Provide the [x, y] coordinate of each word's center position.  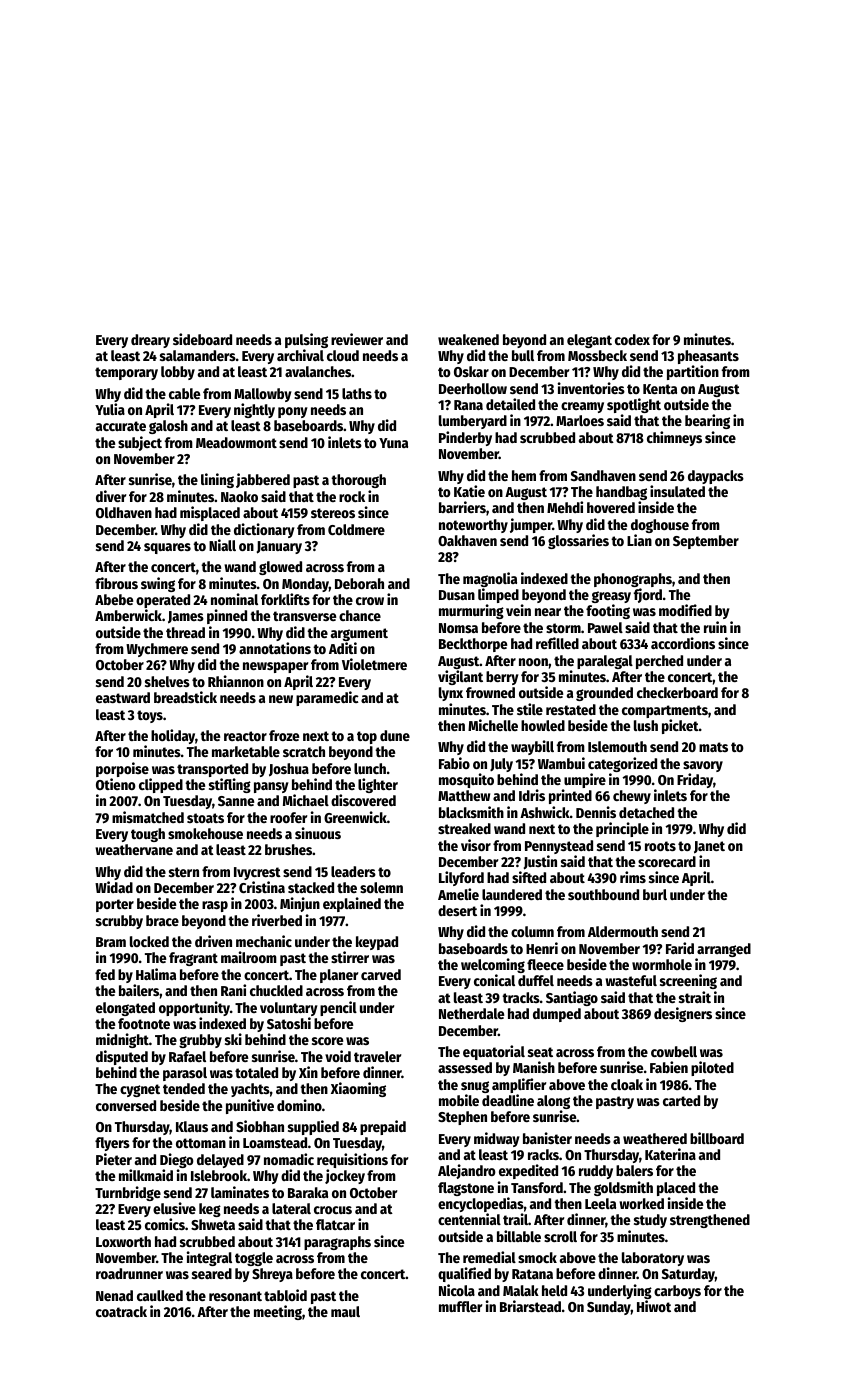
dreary [150, 341]
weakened [468, 339]
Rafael [187, 1056]
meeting [278, 1312]
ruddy [596, 1172]
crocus [333, 1210]
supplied [313, 1127]
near [548, 612]
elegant [589, 341]
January [279, 547]
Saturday [688, 1275]
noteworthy [473, 526]
